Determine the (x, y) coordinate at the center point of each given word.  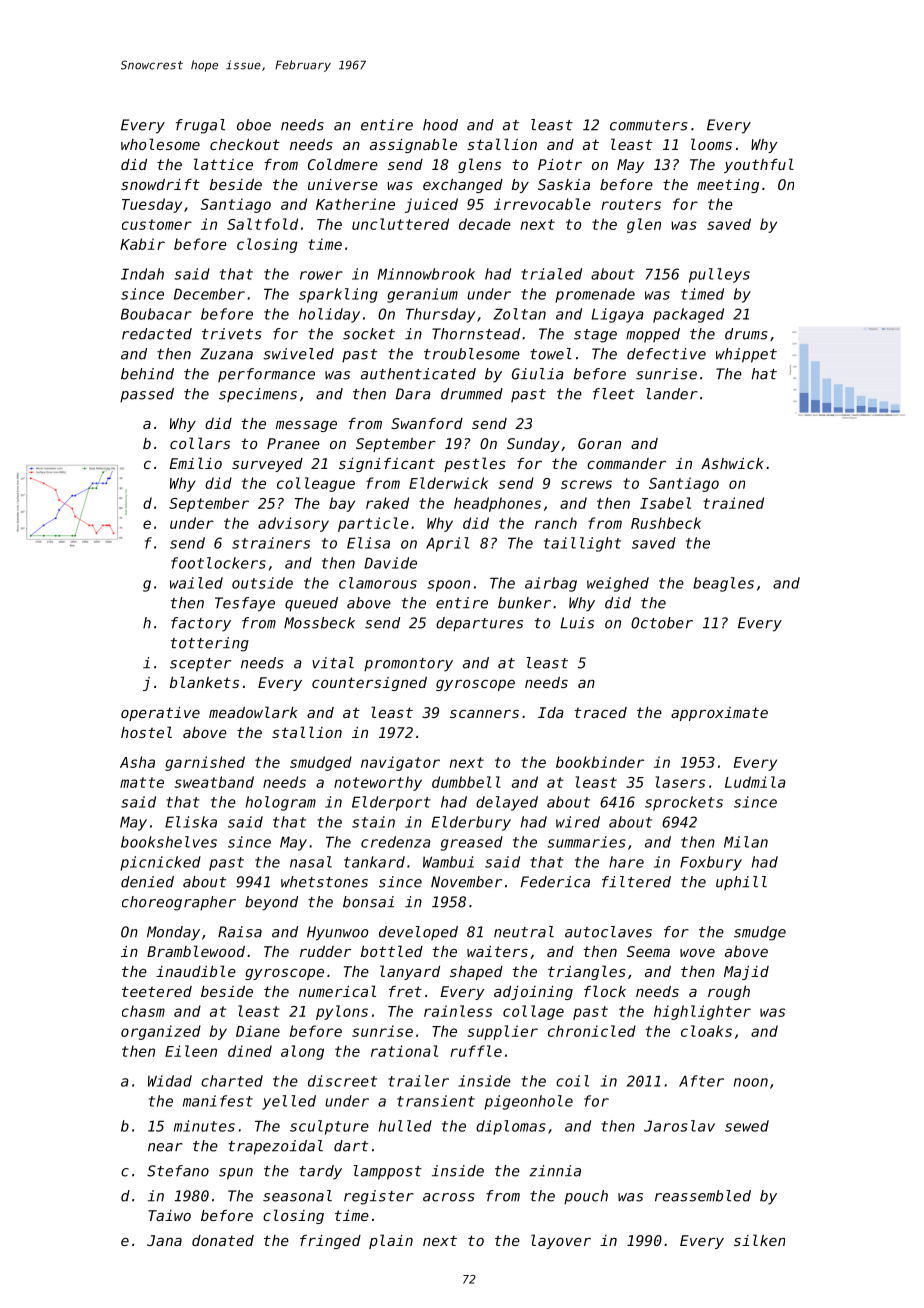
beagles (723, 584)
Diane (258, 1031)
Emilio (195, 463)
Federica (555, 882)
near (165, 1147)
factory (201, 624)
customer (157, 224)
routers (631, 204)
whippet (746, 355)
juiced (431, 205)
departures (479, 624)
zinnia (555, 1171)
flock (605, 991)
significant (387, 465)
